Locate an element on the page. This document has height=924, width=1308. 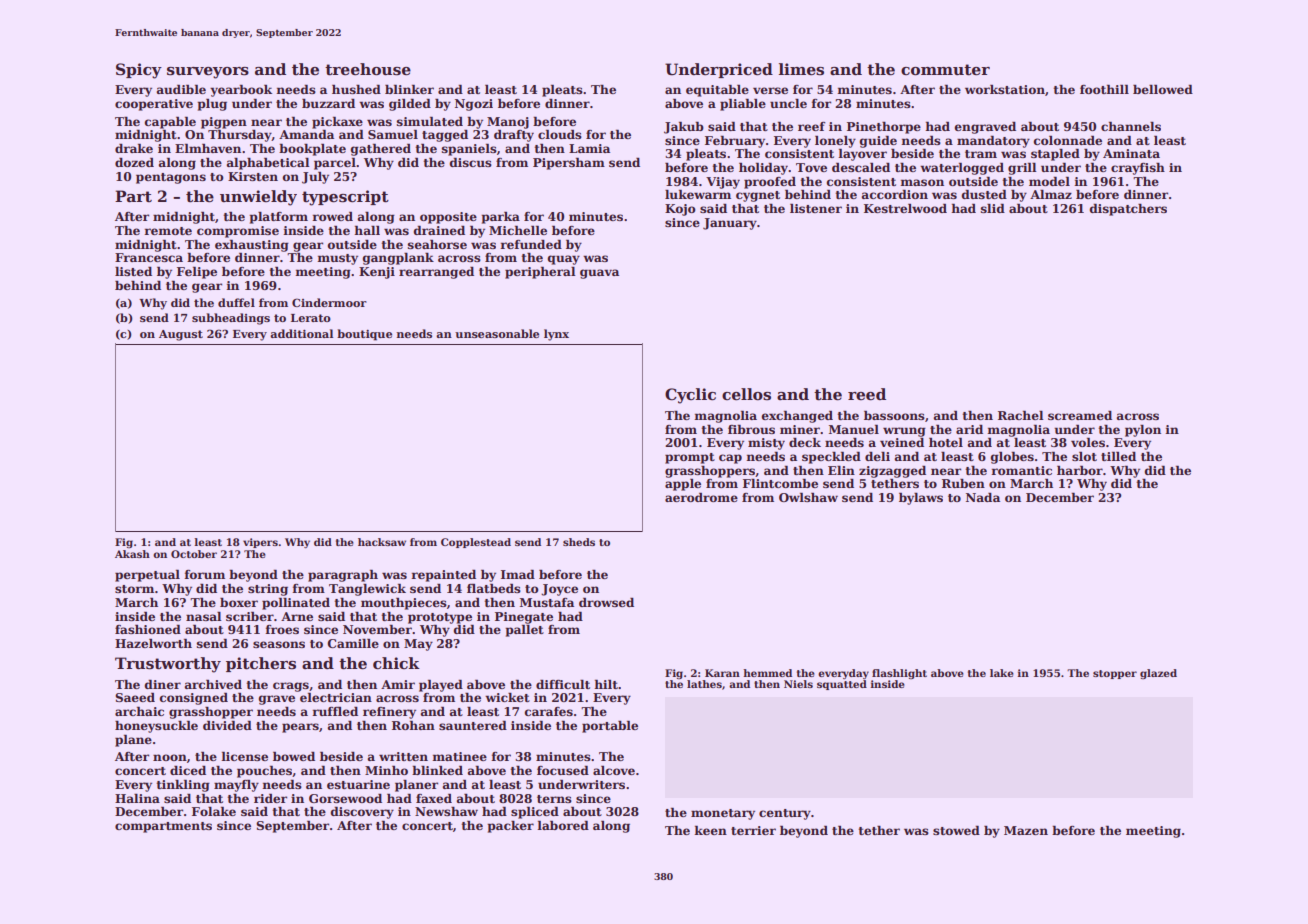
Halina is located at coordinates (137, 798).
